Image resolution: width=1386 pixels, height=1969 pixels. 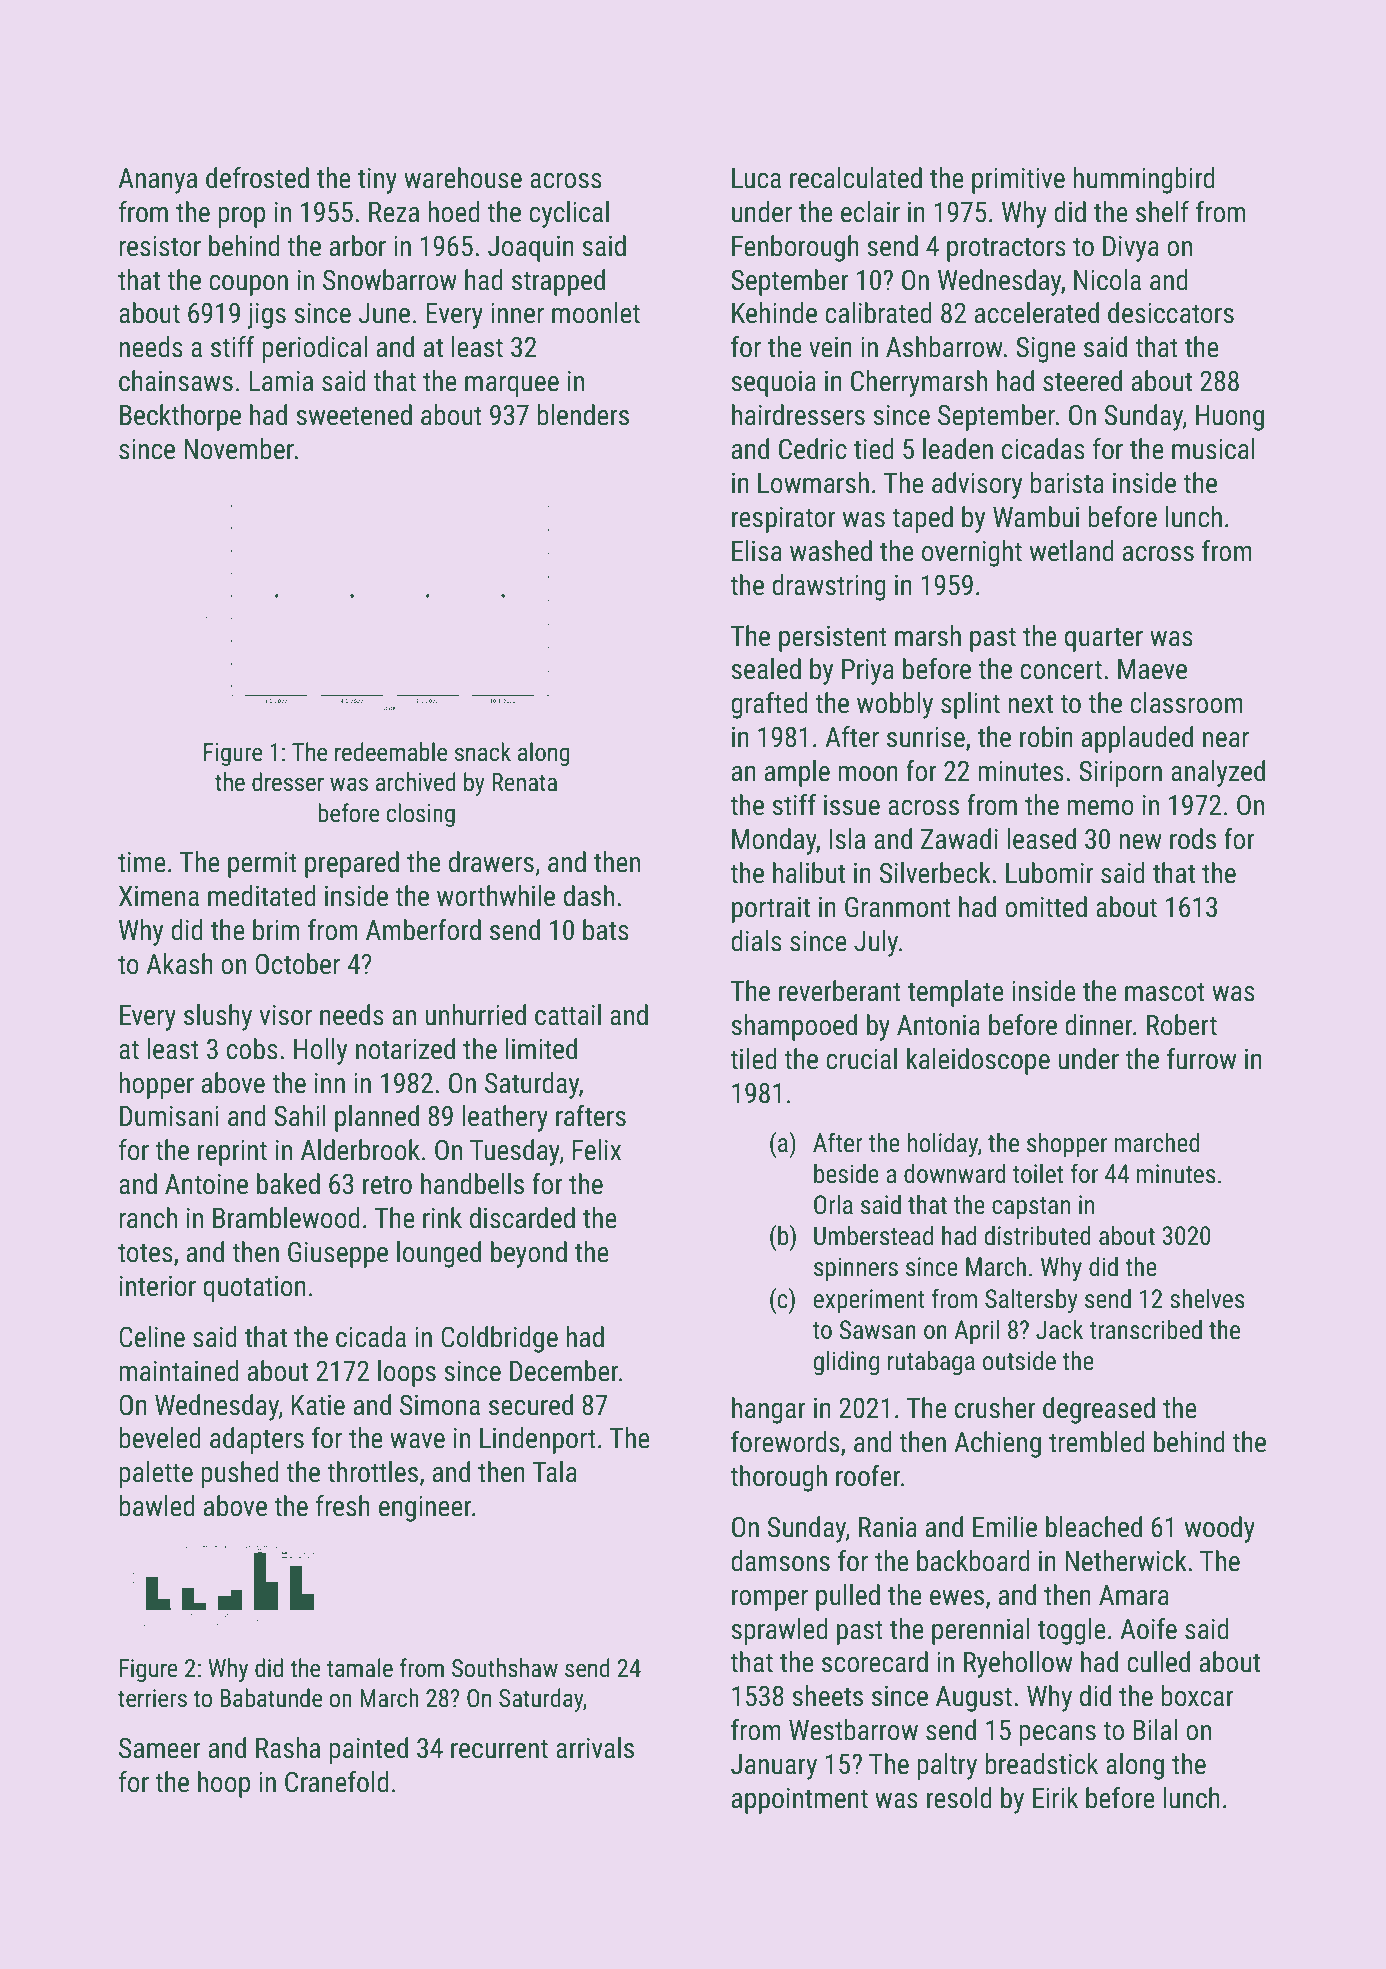 What do you see at coordinates (955, 1174) in the screenshot?
I see `downward` at bounding box center [955, 1174].
